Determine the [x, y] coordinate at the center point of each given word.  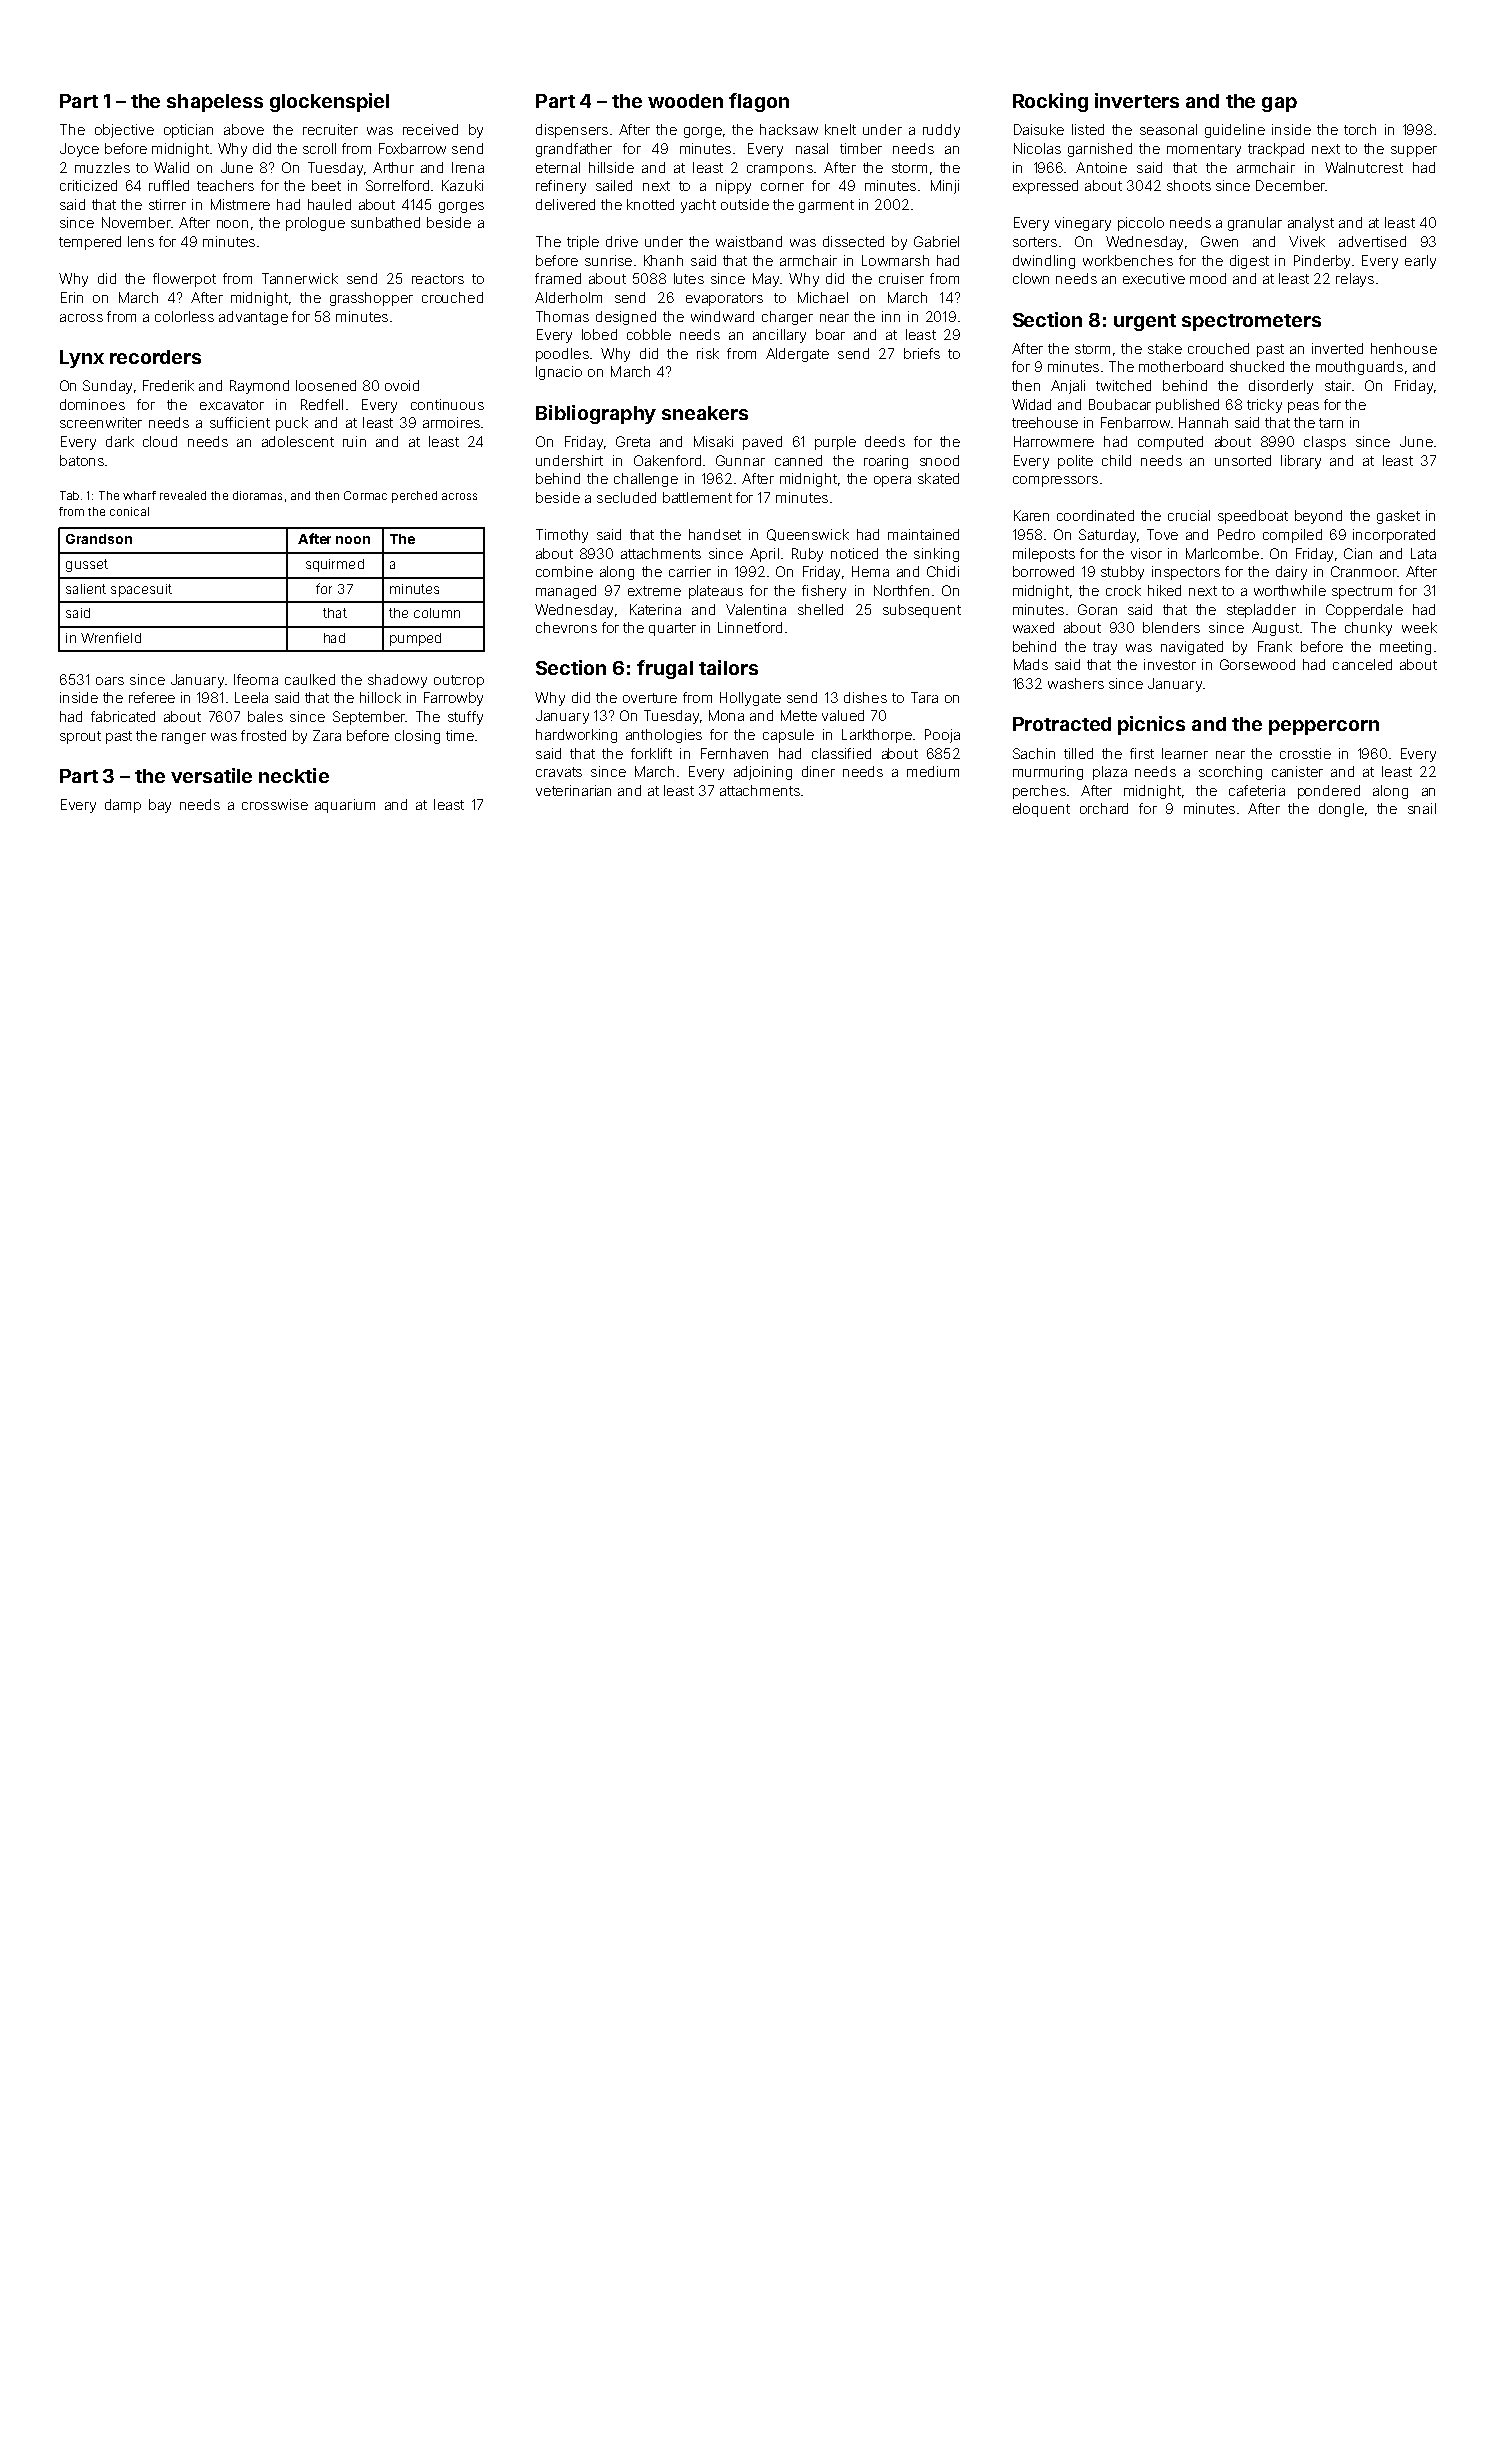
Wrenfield [111, 637]
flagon [759, 102]
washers [1076, 683]
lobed [599, 334]
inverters [1137, 100]
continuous [447, 404]
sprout [80, 737]
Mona [726, 715]
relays [1355, 280]
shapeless [215, 103]
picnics [1151, 725]
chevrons [566, 627]
